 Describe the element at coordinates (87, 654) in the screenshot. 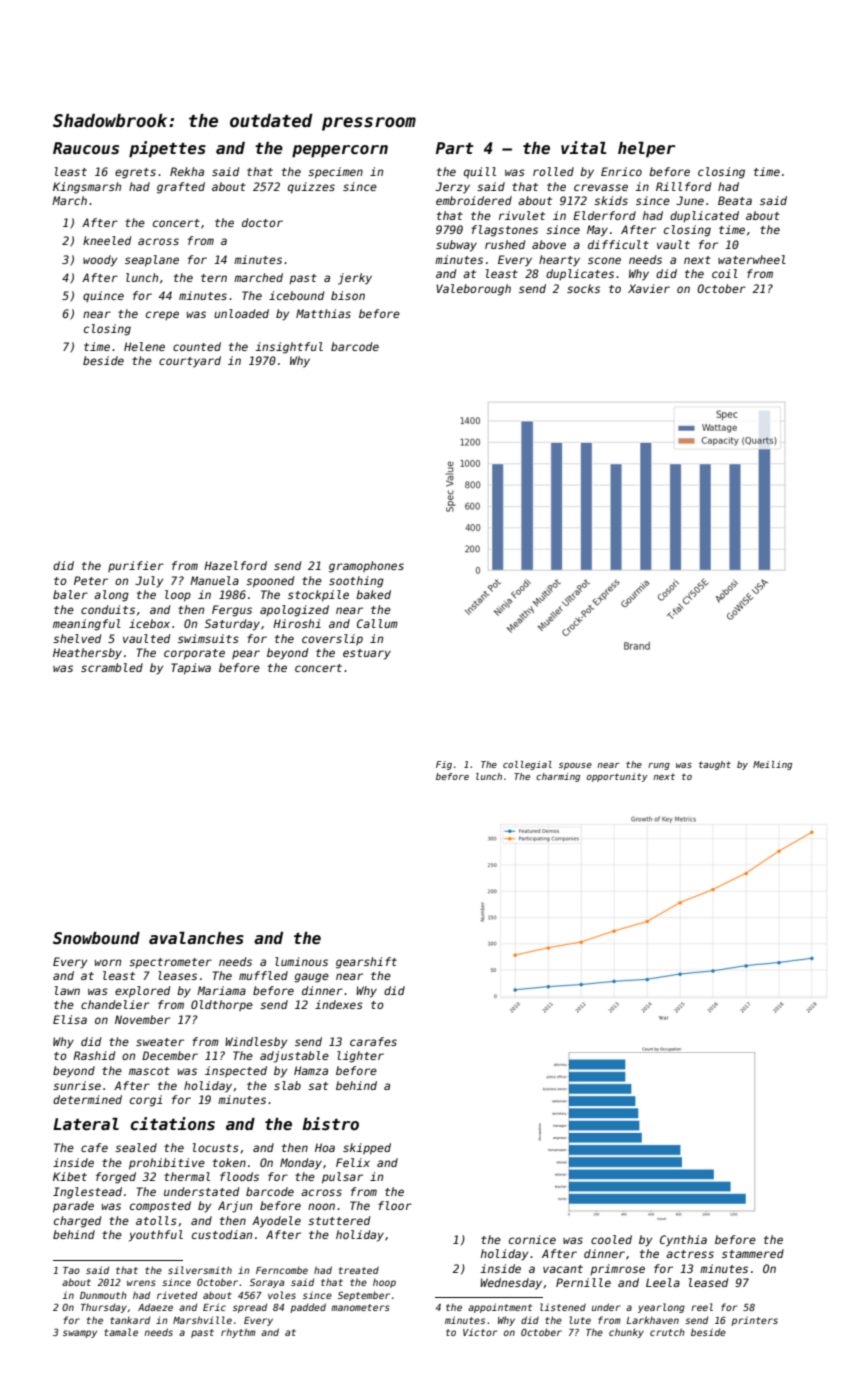

I see `Heathersby` at that location.
